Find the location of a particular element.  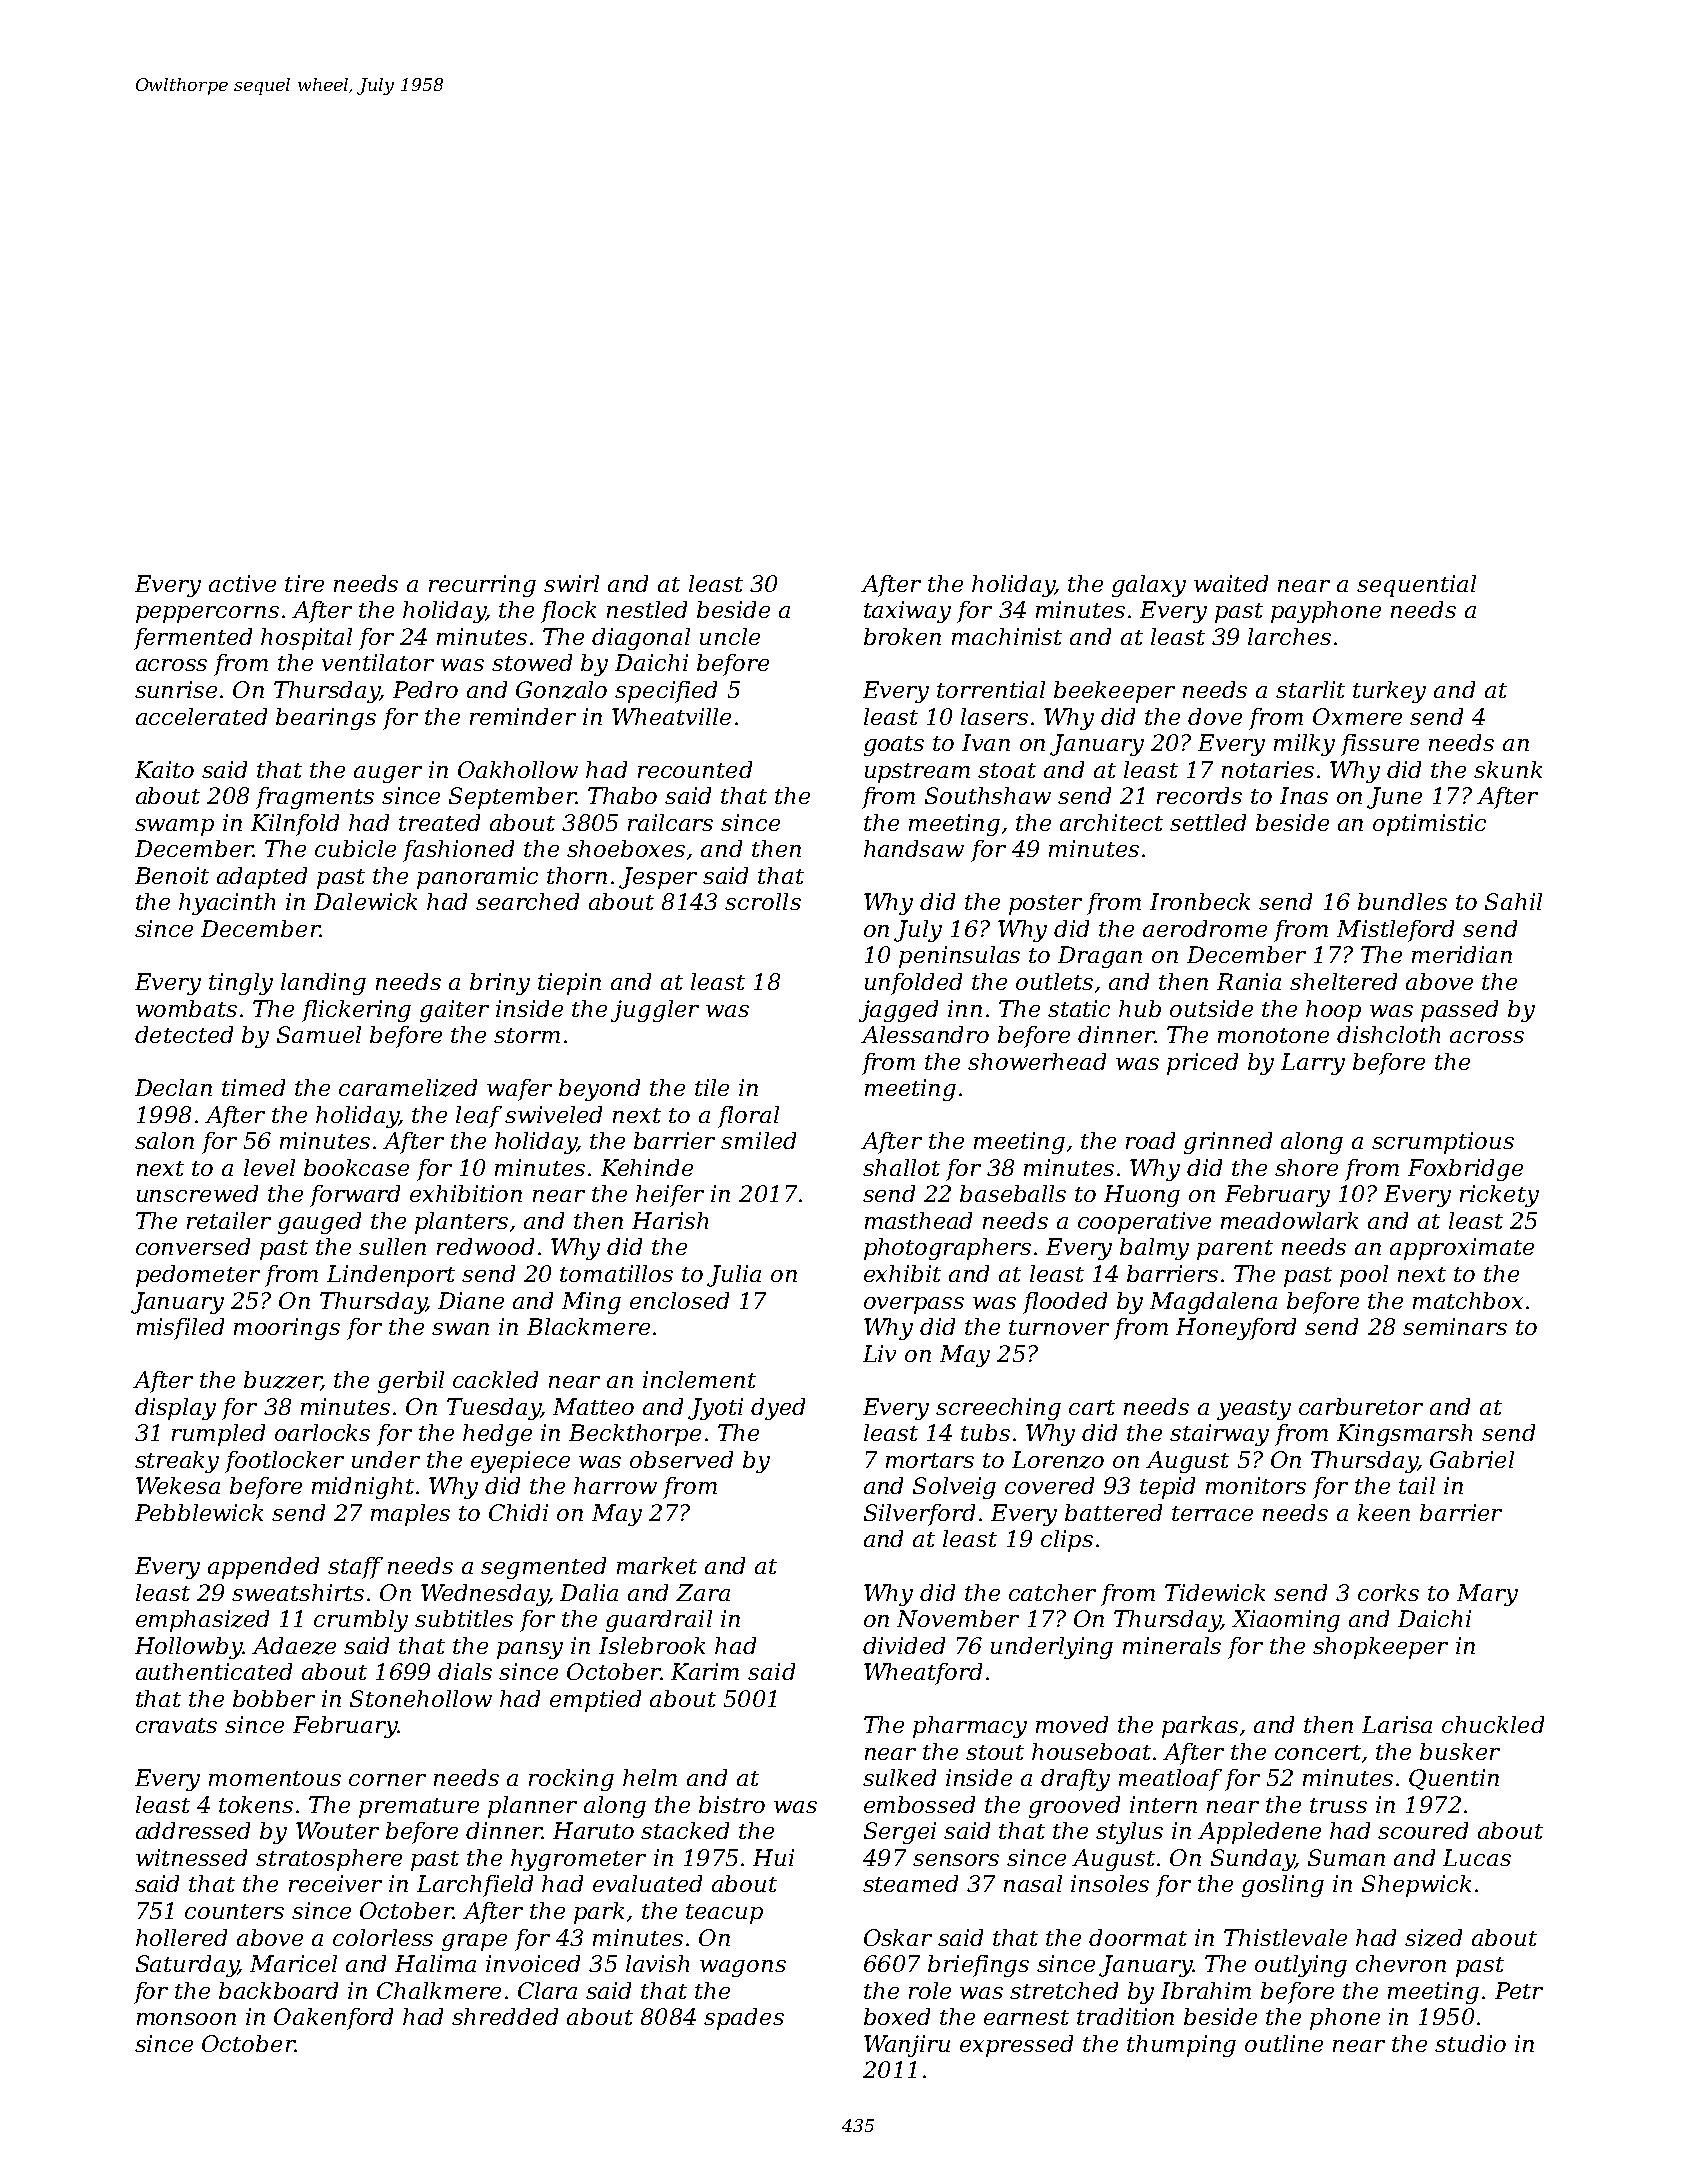

tire is located at coordinates (304, 583).
